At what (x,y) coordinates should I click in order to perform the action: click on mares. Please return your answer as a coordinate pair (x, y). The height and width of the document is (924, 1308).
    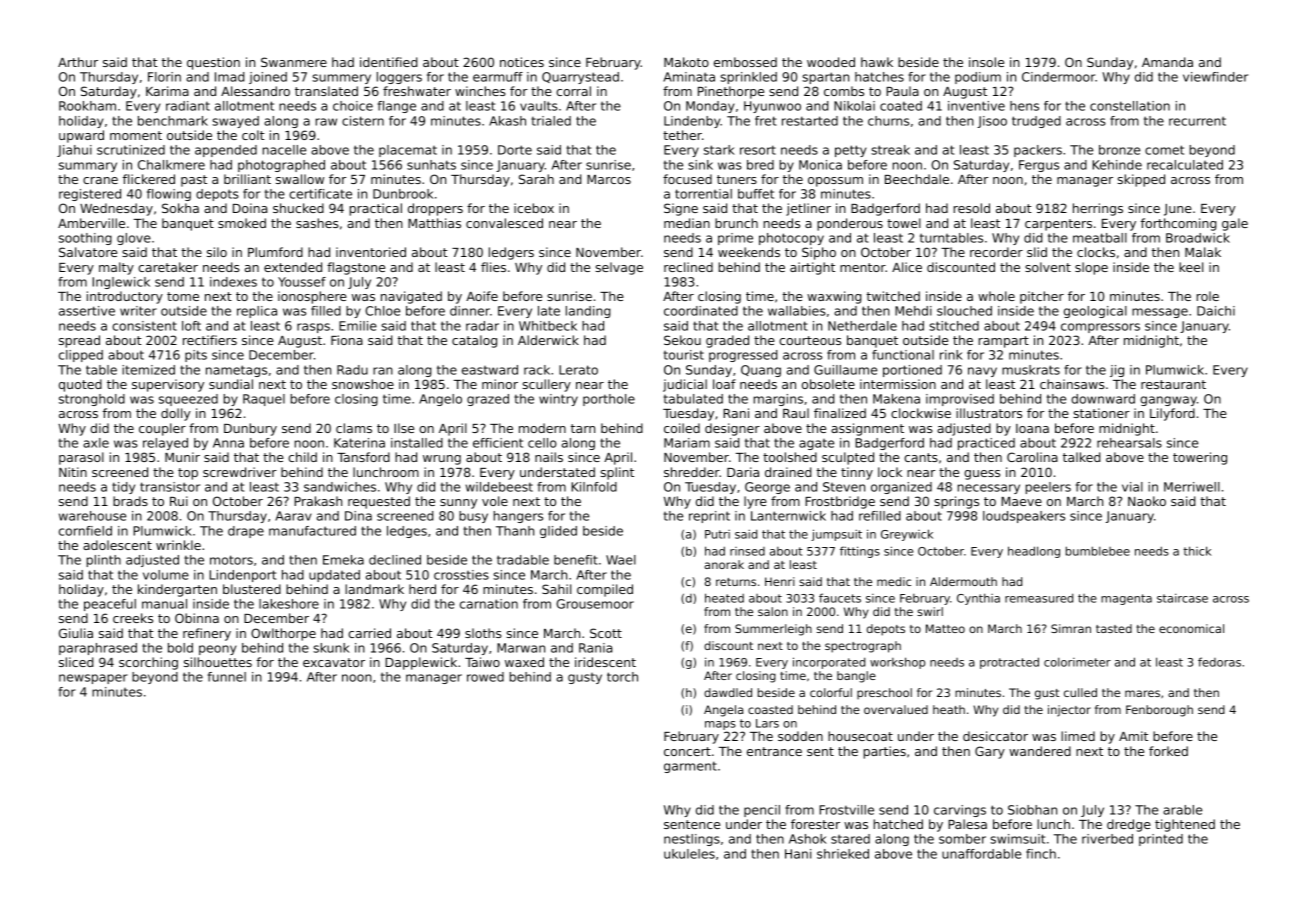
    Looking at the image, I should click on (1142, 693).
